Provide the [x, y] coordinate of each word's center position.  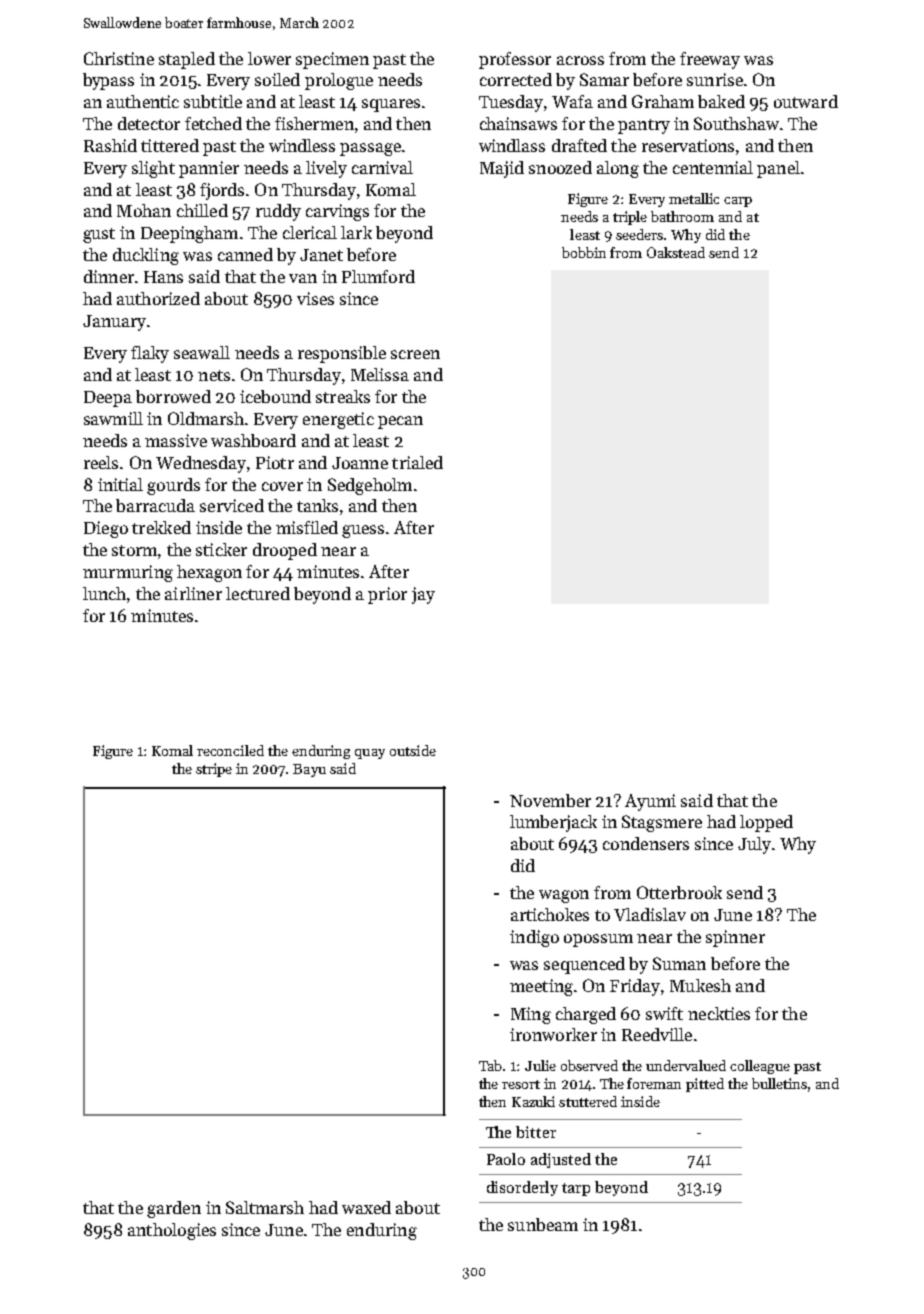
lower [269, 58]
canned [245, 254]
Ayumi [650, 802]
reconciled [230, 750]
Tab [490, 1065]
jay [423, 595]
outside [413, 750]
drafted [579, 145]
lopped [766, 823]
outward [806, 101]
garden [174, 1209]
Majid [502, 169]
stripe [214, 770]
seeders [639, 234]
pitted [705, 1085]
